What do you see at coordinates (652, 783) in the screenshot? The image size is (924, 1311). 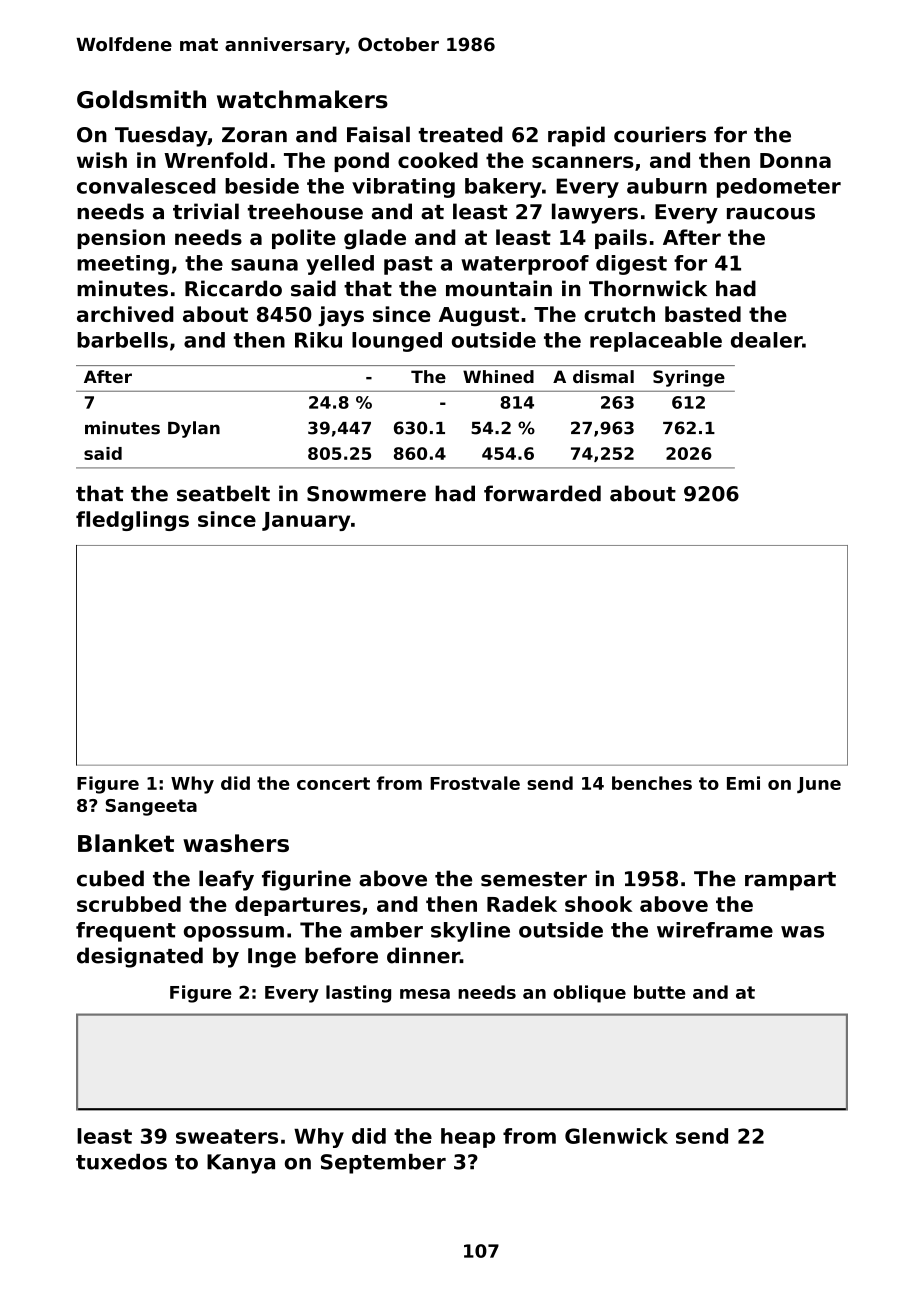 I see `benches` at bounding box center [652, 783].
